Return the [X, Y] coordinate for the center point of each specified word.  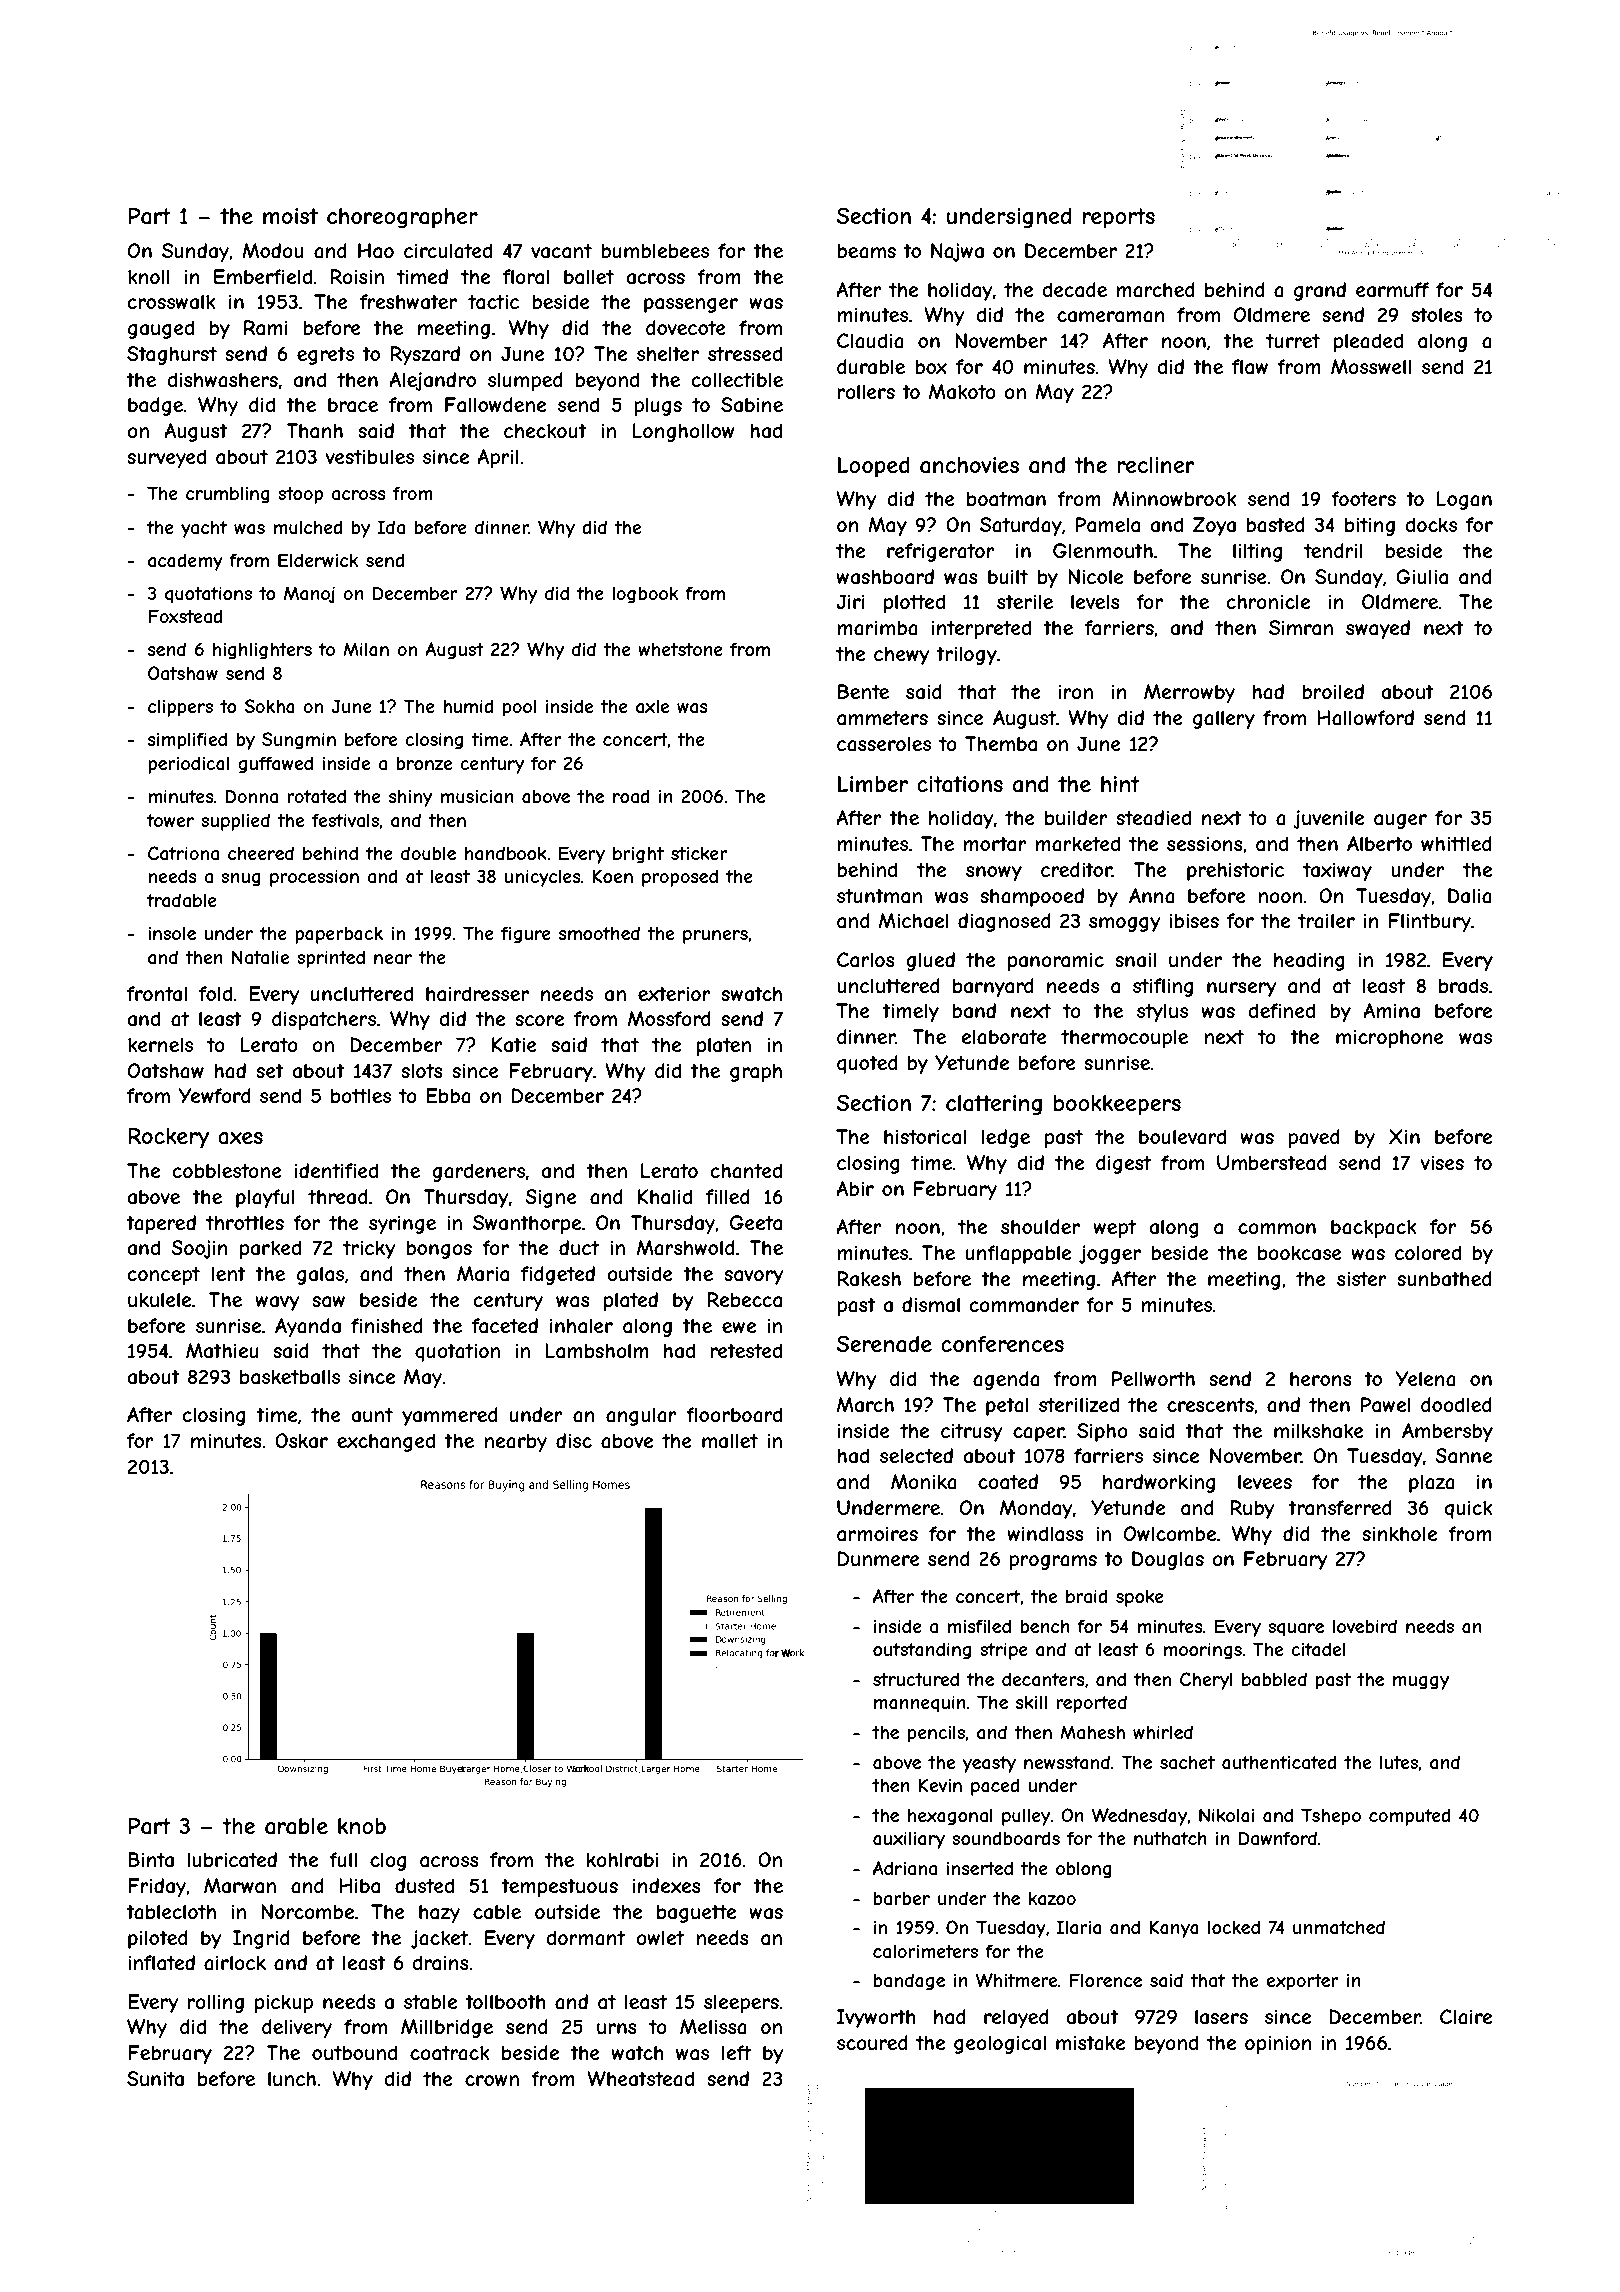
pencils [936, 1734]
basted [1276, 524]
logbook [645, 595]
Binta [151, 1860]
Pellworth [1153, 1378]
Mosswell [1371, 366]
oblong [1084, 1870]
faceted [505, 1326]
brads [1463, 986]
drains [440, 1963]
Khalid [665, 1197]
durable [871, 367]
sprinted [331, 959]
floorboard [734, 1414]
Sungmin [299, 741]
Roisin [357, 276]
